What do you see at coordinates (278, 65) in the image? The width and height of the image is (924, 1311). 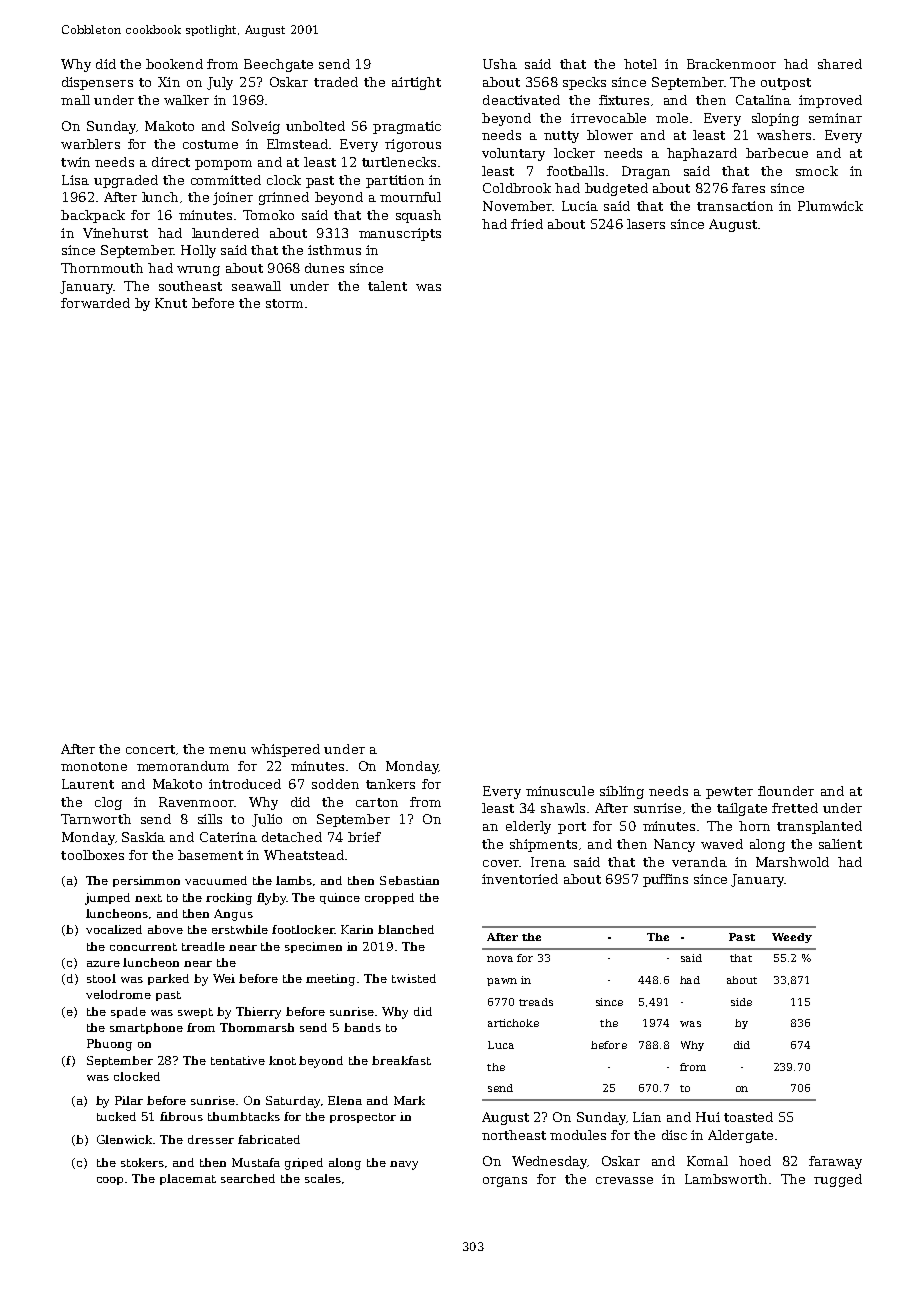 I see `Beechgate` at bounding box center [278, 65].
